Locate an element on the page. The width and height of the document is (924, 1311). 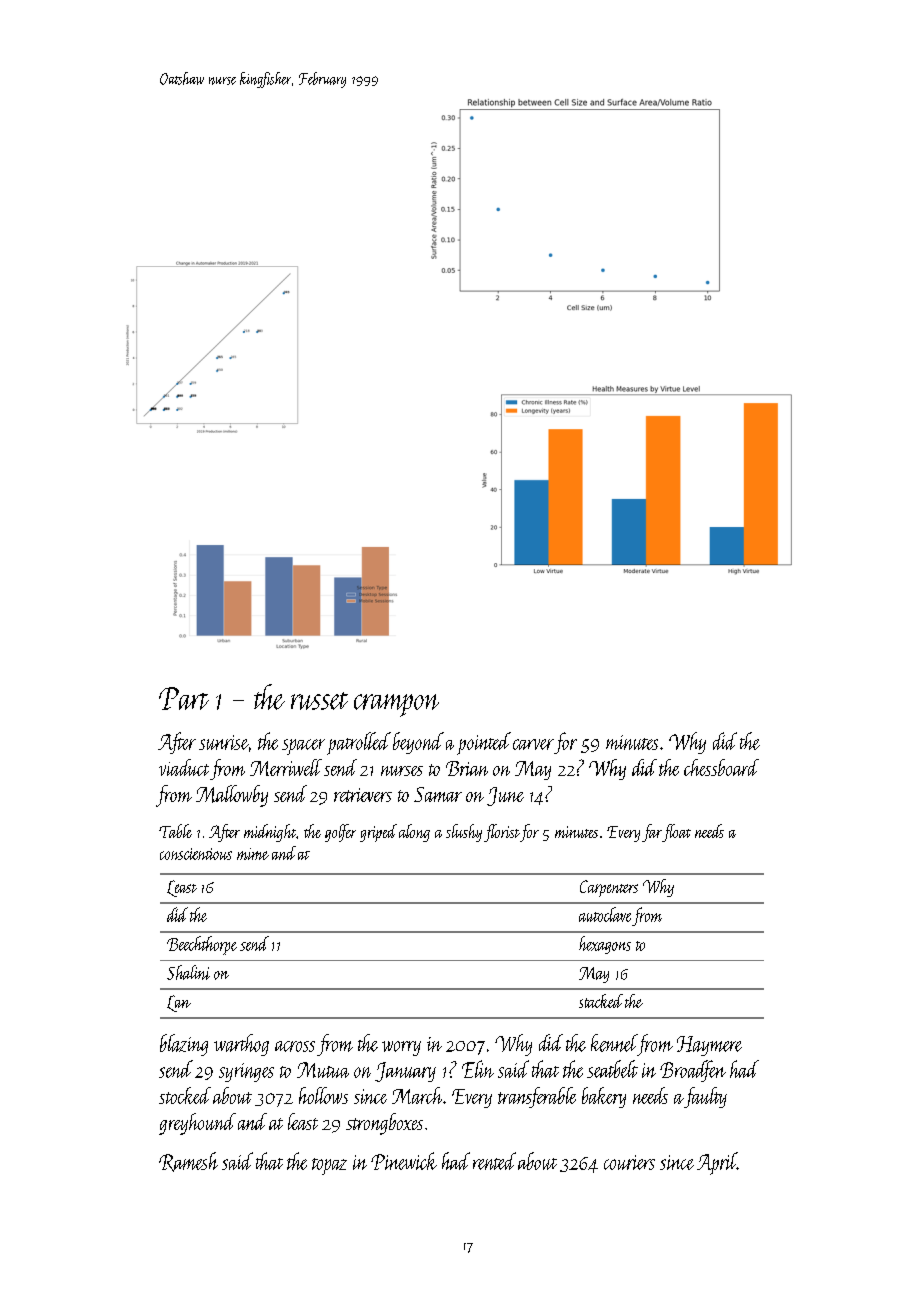
midnight is located at coordinates (270, 833).
